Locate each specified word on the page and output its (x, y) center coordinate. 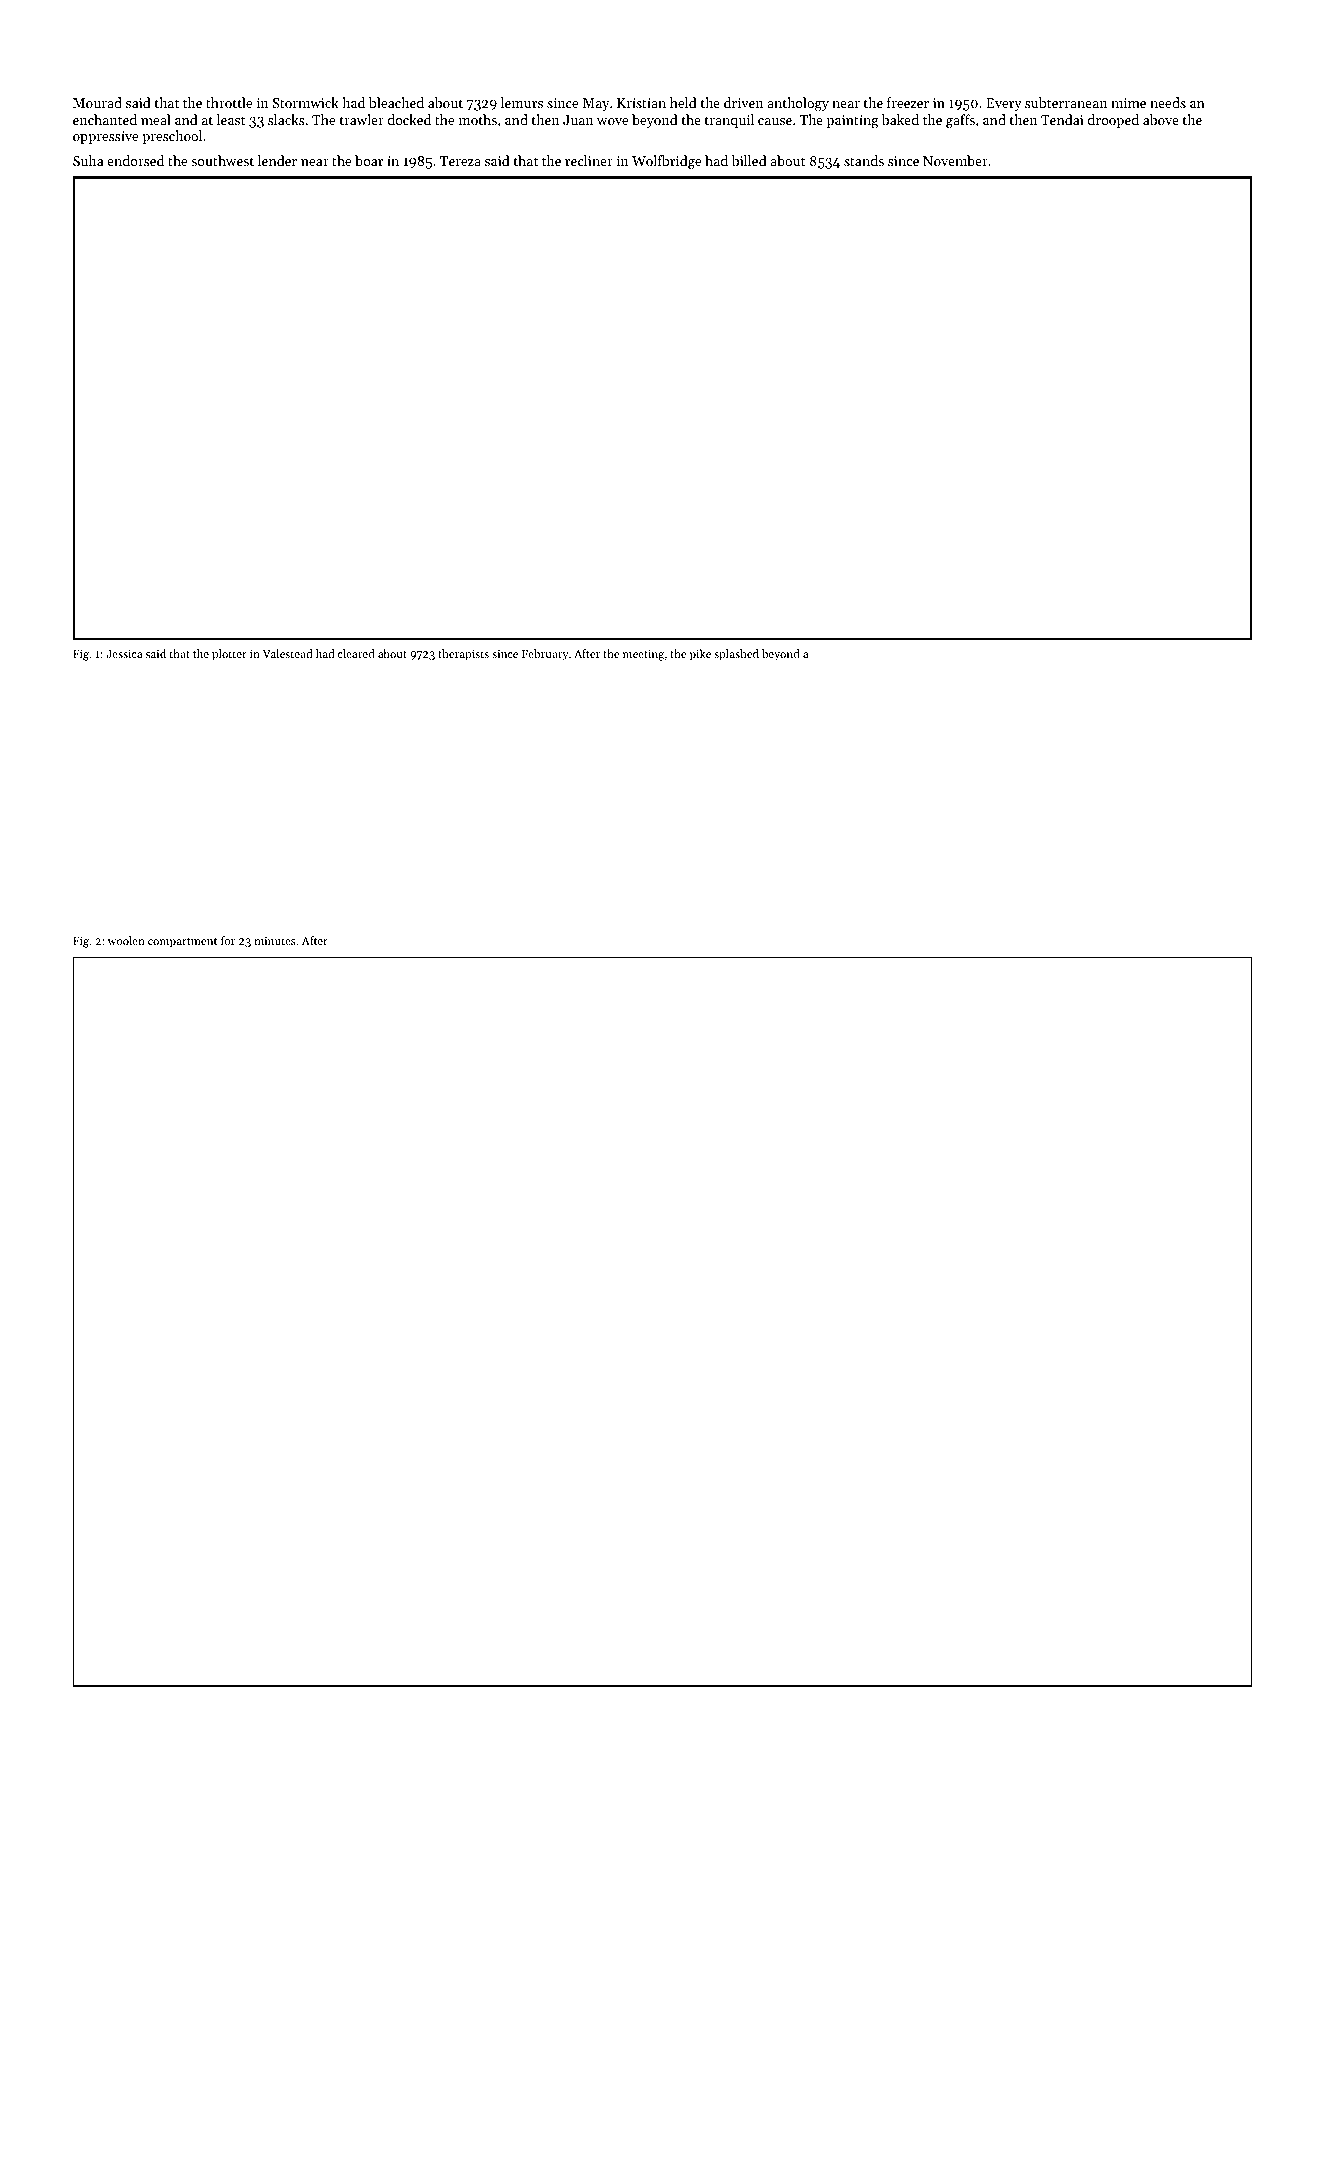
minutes (275, 941)
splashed (736, 655)
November (955, 160)
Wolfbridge (666, 162)
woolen (126, 940)
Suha (88, 160)
